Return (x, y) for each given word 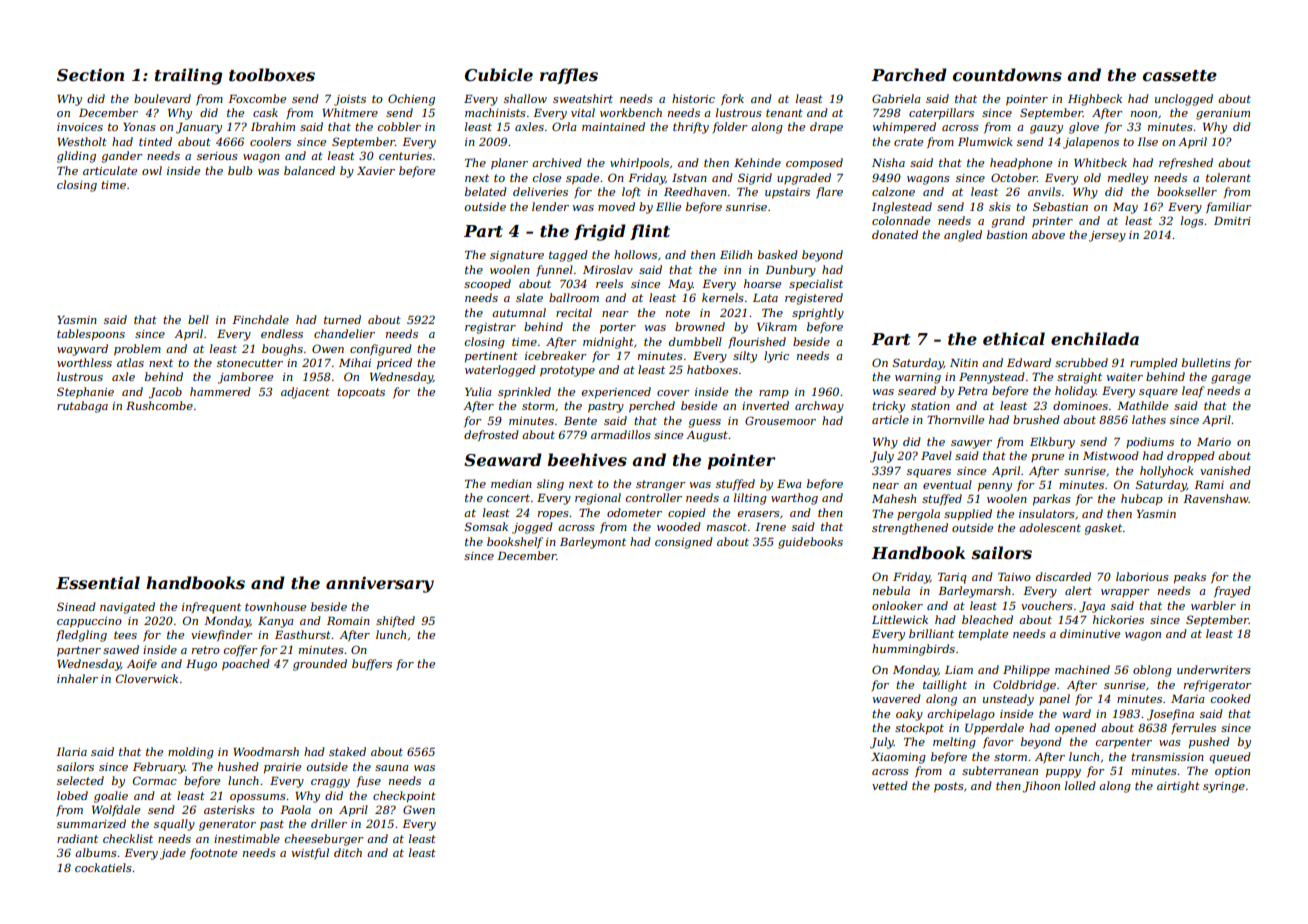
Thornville (955, 419)
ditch (348, 852)
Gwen (419, 809)
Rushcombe (159, 405)
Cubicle (499, 74)
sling (550, 485)
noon (1144, 114)
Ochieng (411, 100)
